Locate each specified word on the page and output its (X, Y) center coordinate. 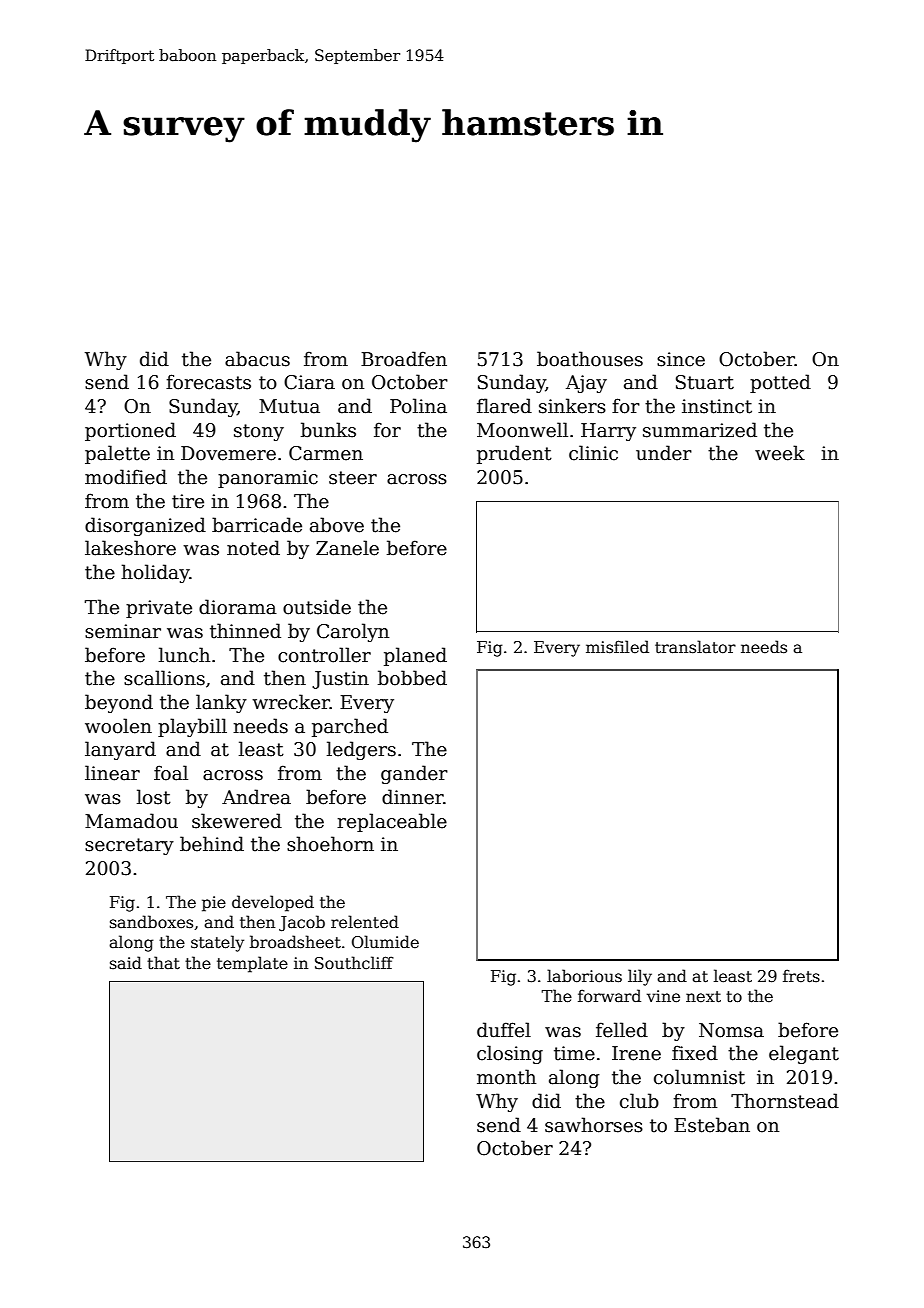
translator (695, 647)
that (163, 962)
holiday (155, 573)
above (337, 525)
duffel (504, 1030)
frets (801, 975)
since (681, 359)
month (506, 1077)
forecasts (208, 382)
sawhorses (594, 1125)
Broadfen (404, 359)
